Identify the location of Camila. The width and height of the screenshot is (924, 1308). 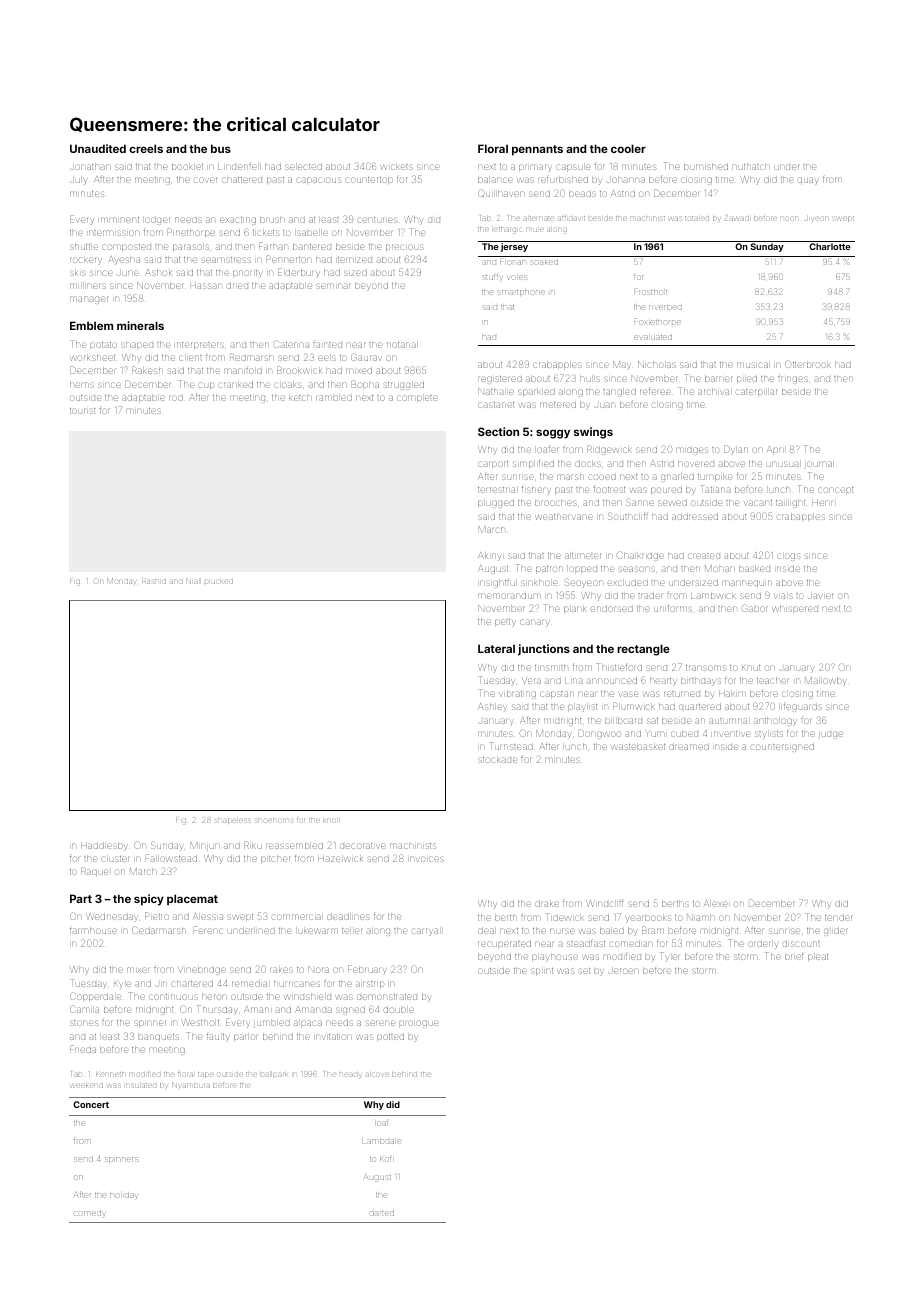
(84, 1010).
